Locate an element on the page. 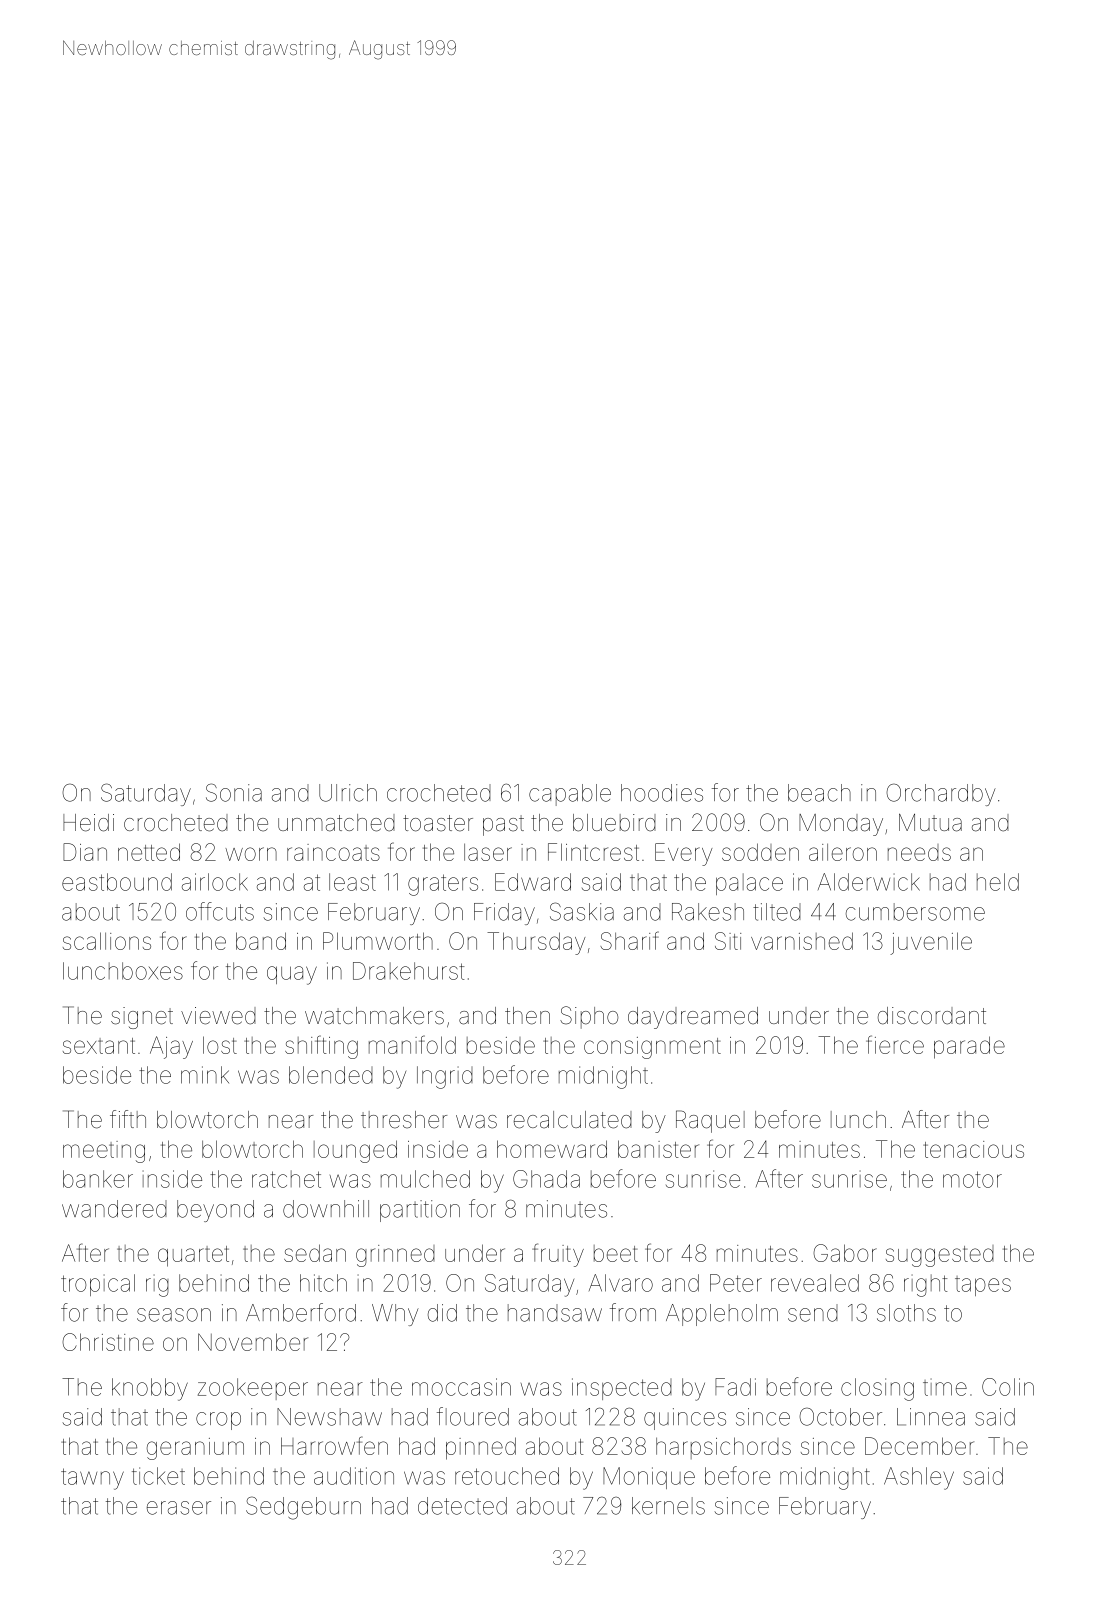 This page has width=1103, height=1597. beach is located at coordinates (819, 793).
